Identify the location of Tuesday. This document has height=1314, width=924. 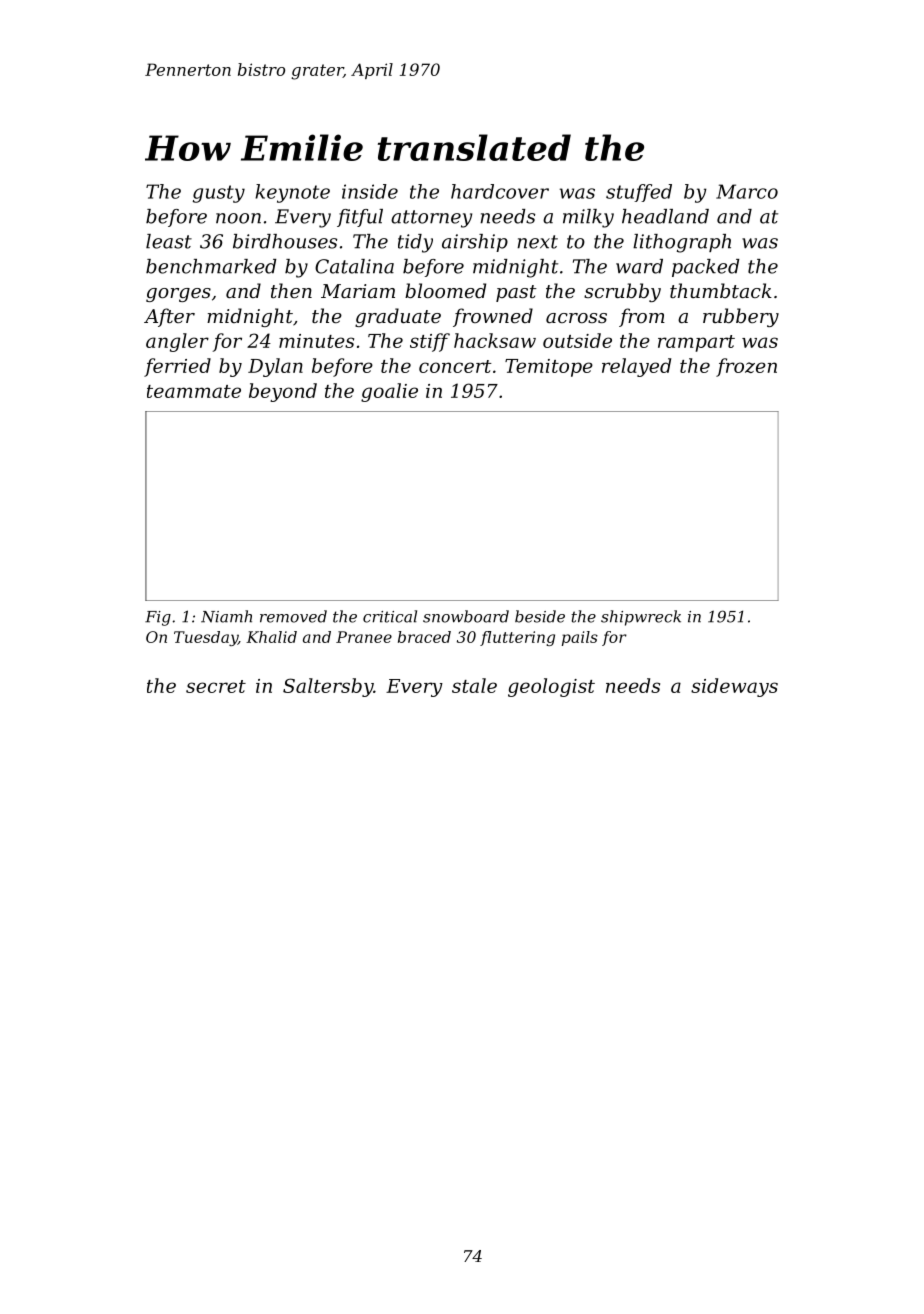
(206, 638).
